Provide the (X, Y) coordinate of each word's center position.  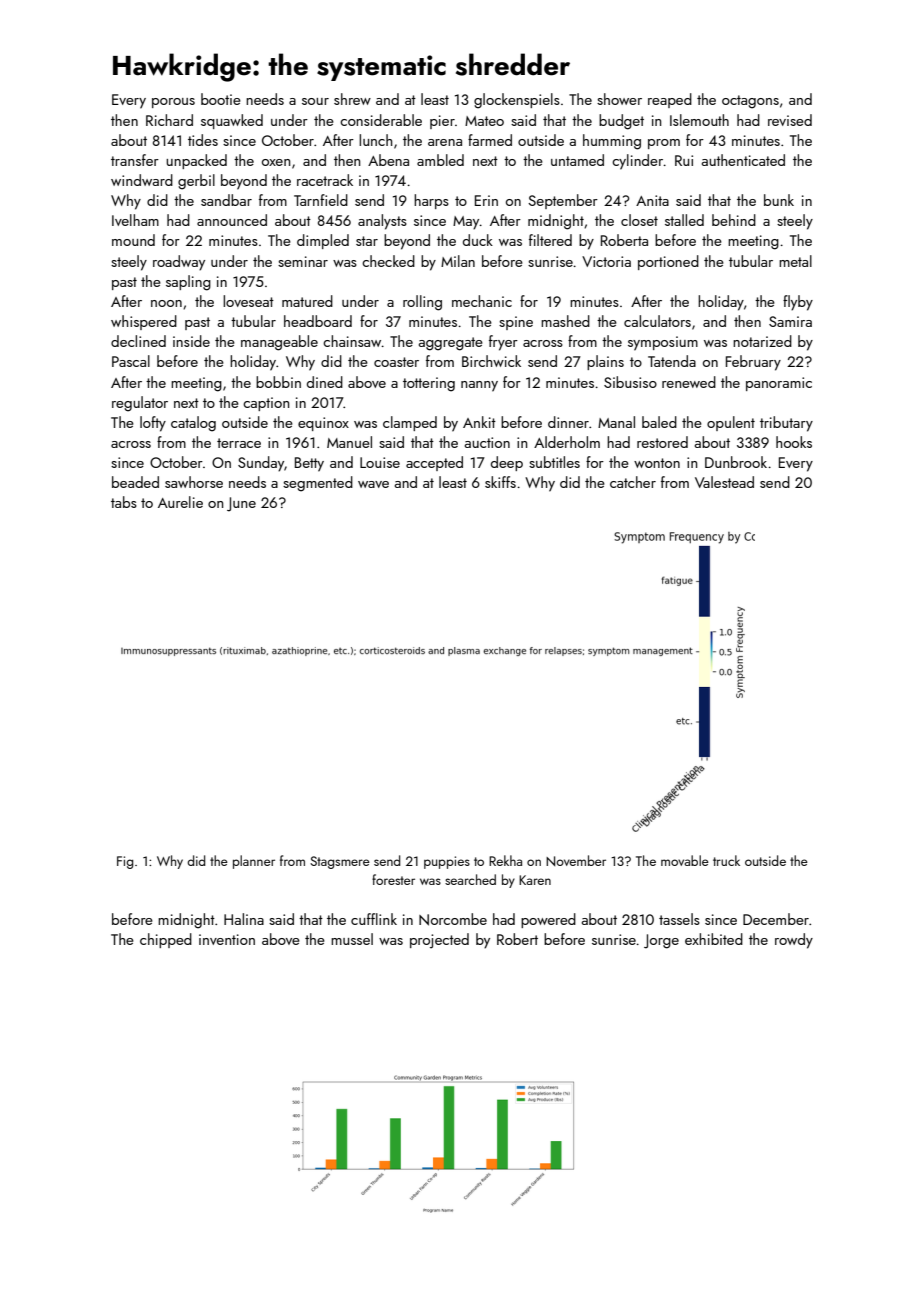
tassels (679, 919)
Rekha (505, 860)
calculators (657, 321)
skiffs (500, 482)
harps (431, 201)
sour (315, 101)
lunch (375, 140)
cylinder (637, 162)
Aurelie (180, 502)
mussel (352, 939)
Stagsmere (340, 862)
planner (254, 862)
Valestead (724, 482)
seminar (303, 261)
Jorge (661, 941)
